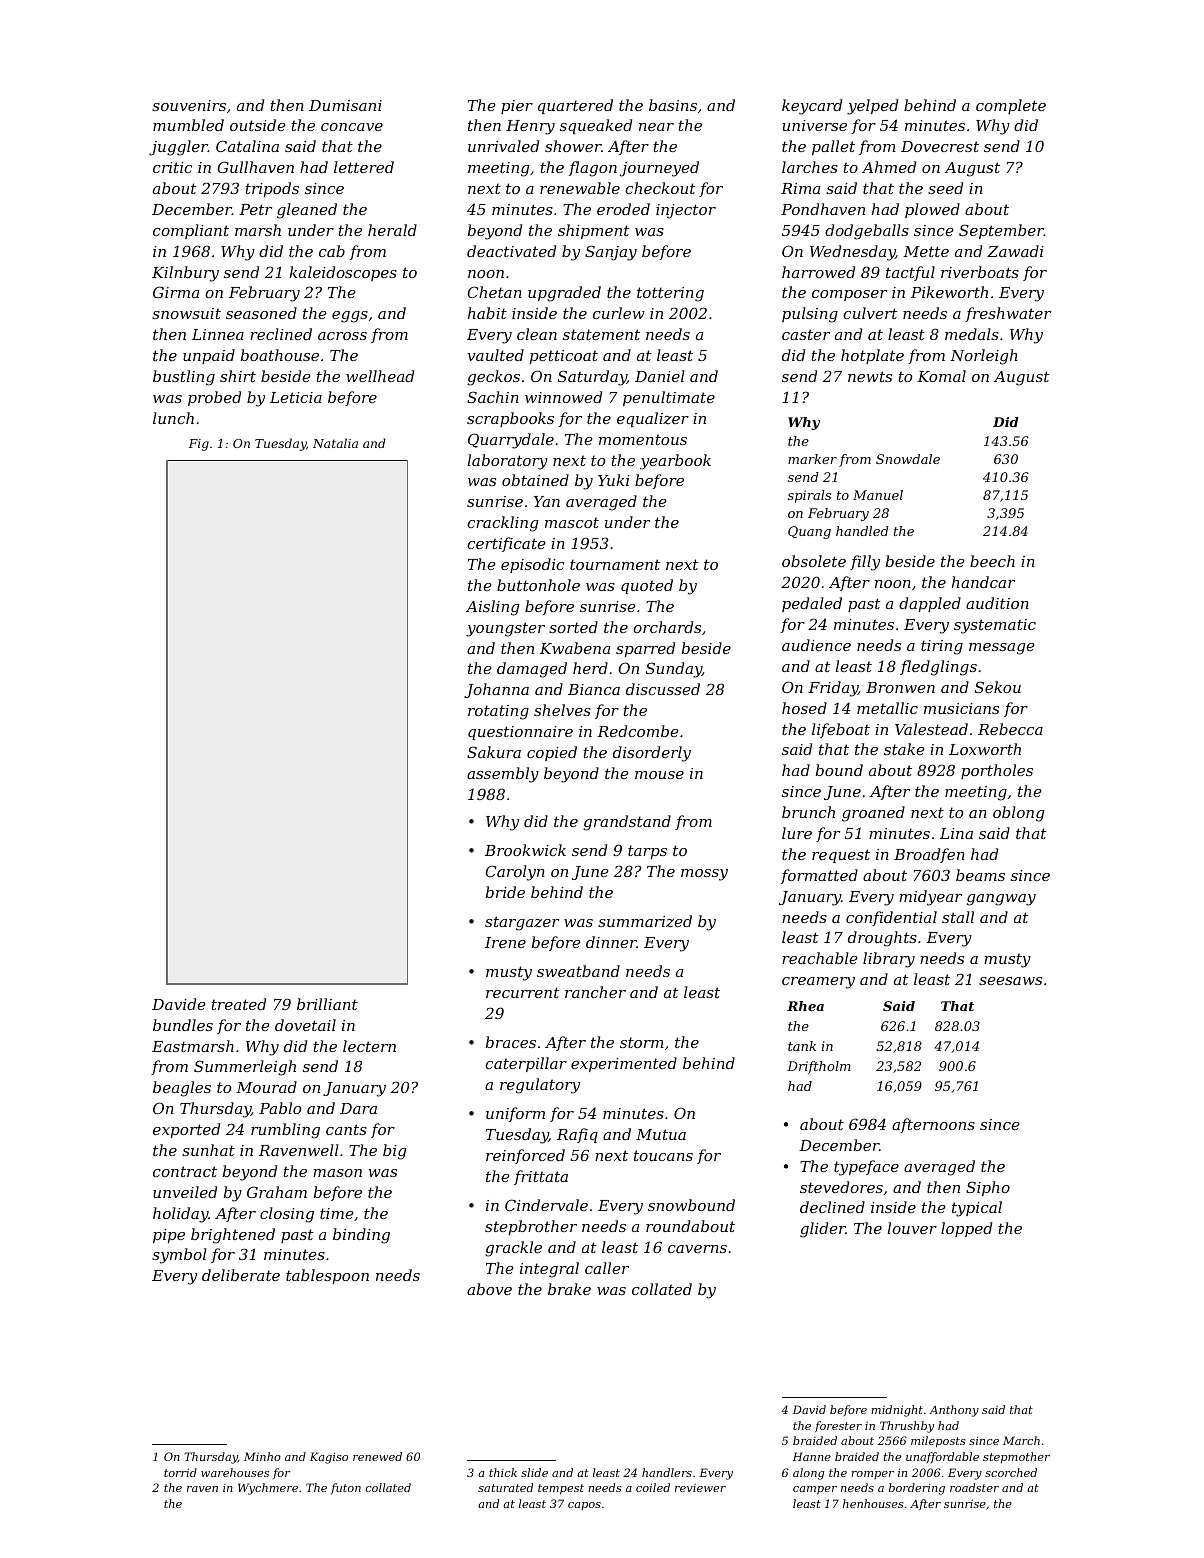 Image resolution: width=1204 pixels, height=1558 pixels. Describe the element at coordinates (345, 105) in the screenshot. I see `Dumisani` at that location.
